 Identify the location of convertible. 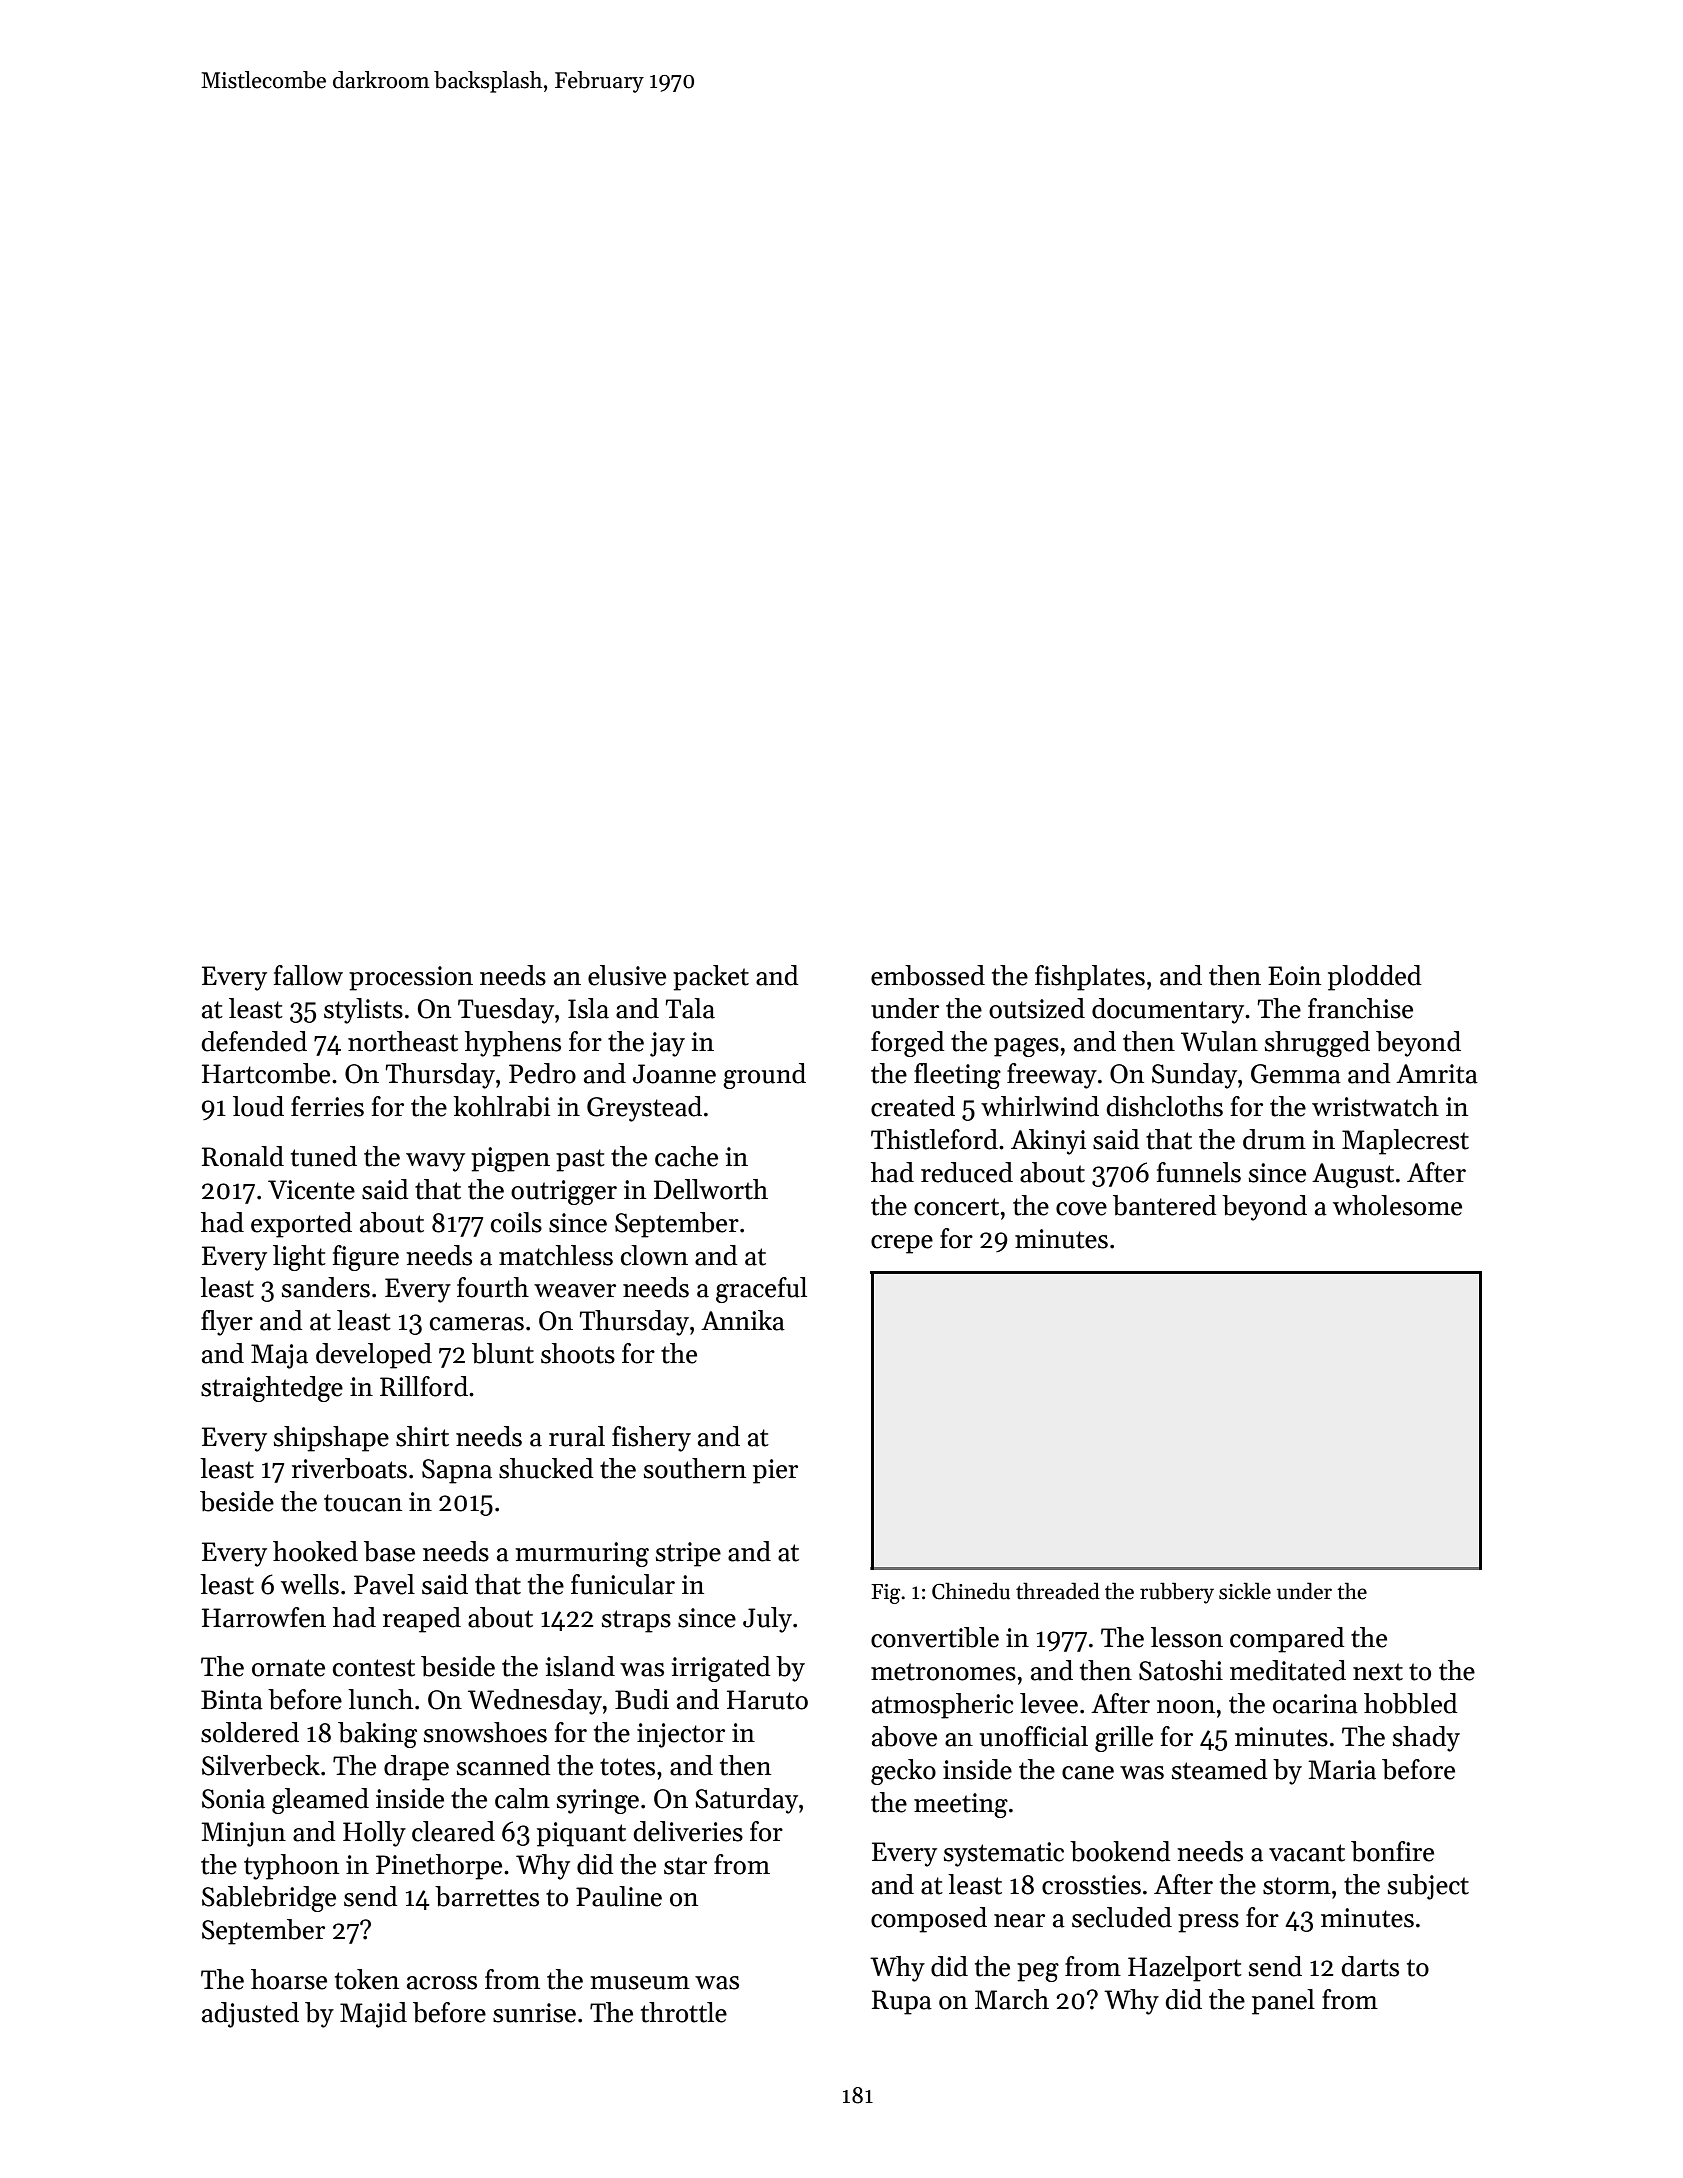
(935, 1637).
